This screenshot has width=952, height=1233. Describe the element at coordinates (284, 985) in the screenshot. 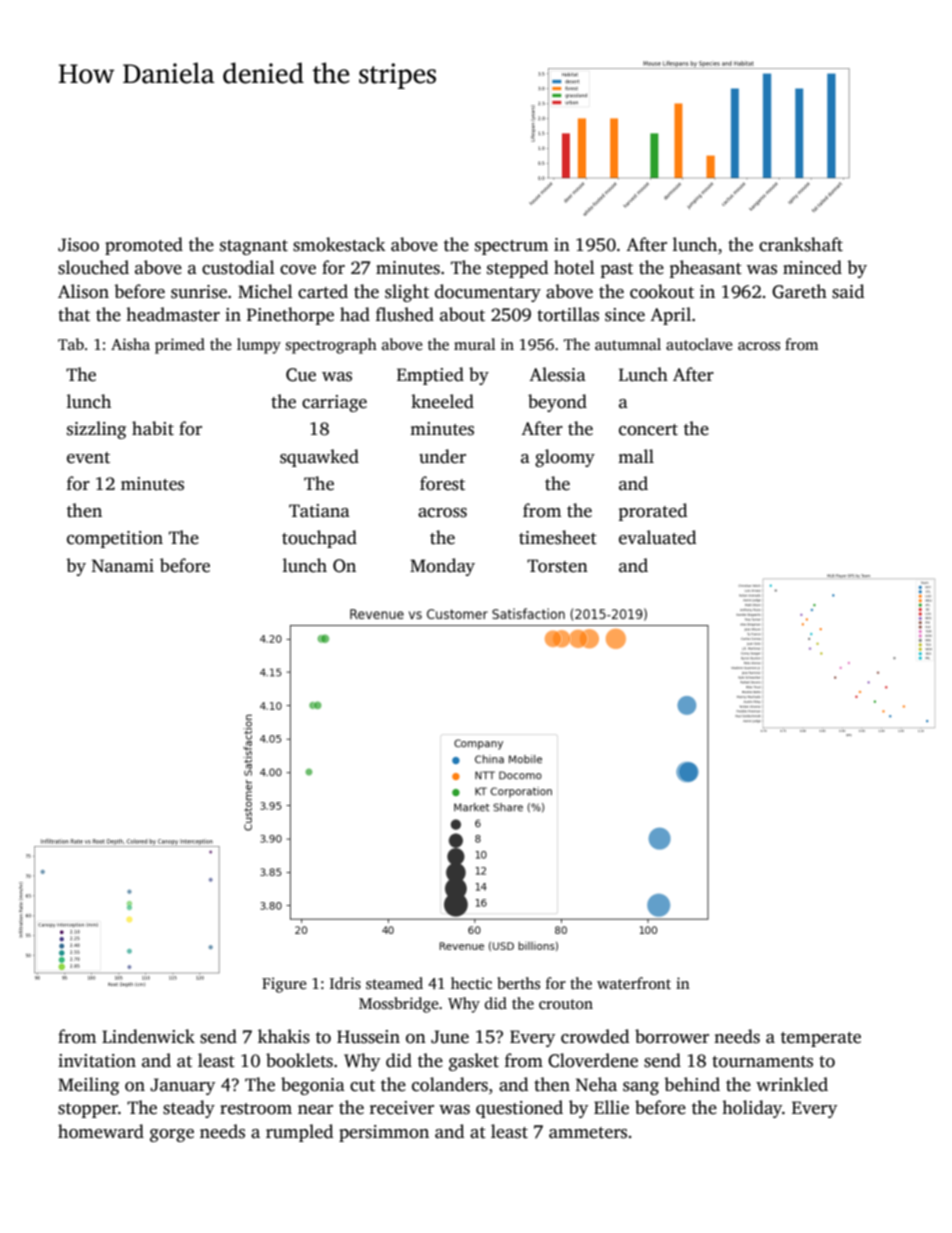

I see `Figure` at that location.
